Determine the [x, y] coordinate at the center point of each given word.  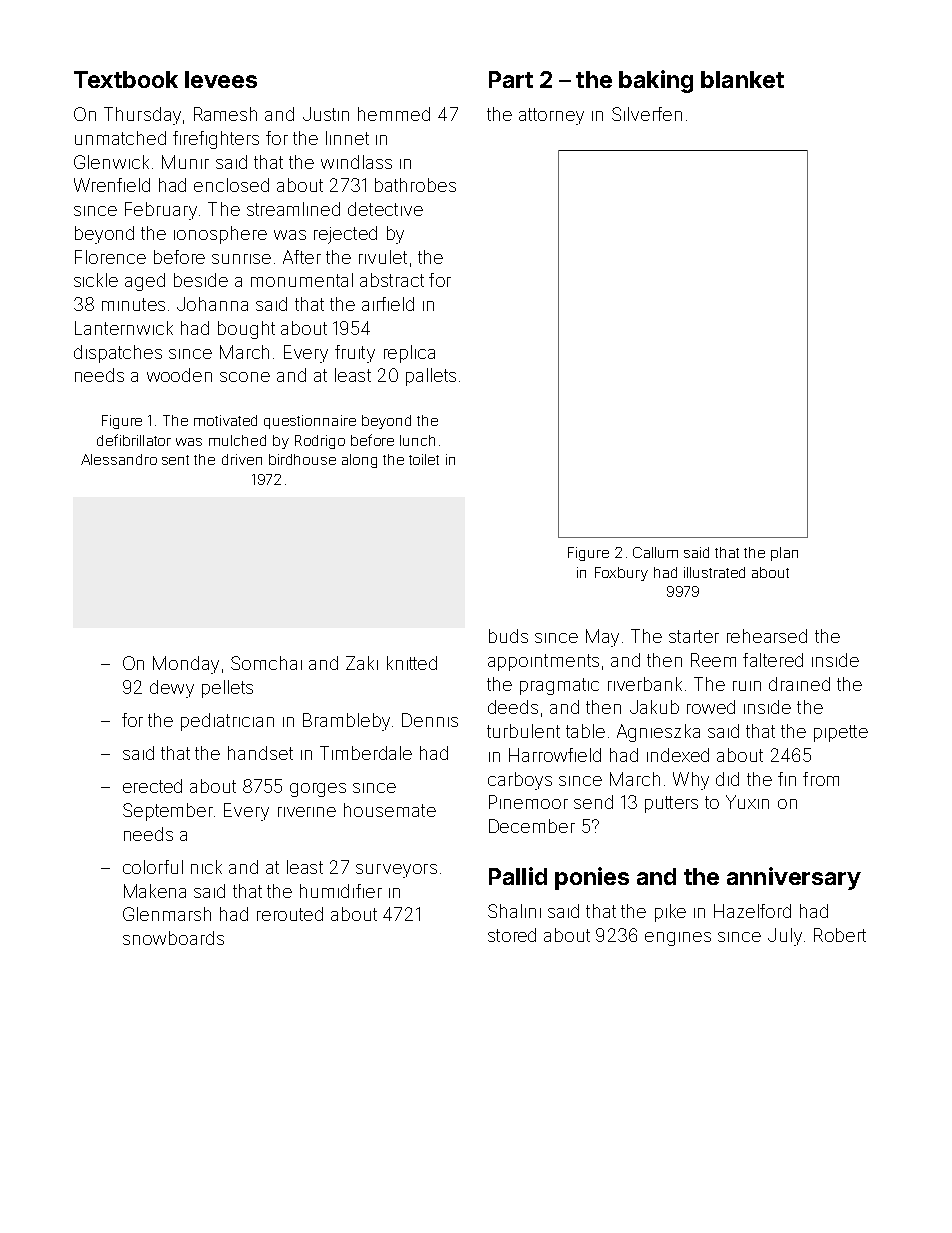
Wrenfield [112, 185]
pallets [431, 377]
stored [512, 935]
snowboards [173, 938]
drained [799, 684]
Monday [186, 665]
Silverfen [647, 114]
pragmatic [559, 686]
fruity [355, 354]
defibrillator [134, 440]
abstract [392, 280]
